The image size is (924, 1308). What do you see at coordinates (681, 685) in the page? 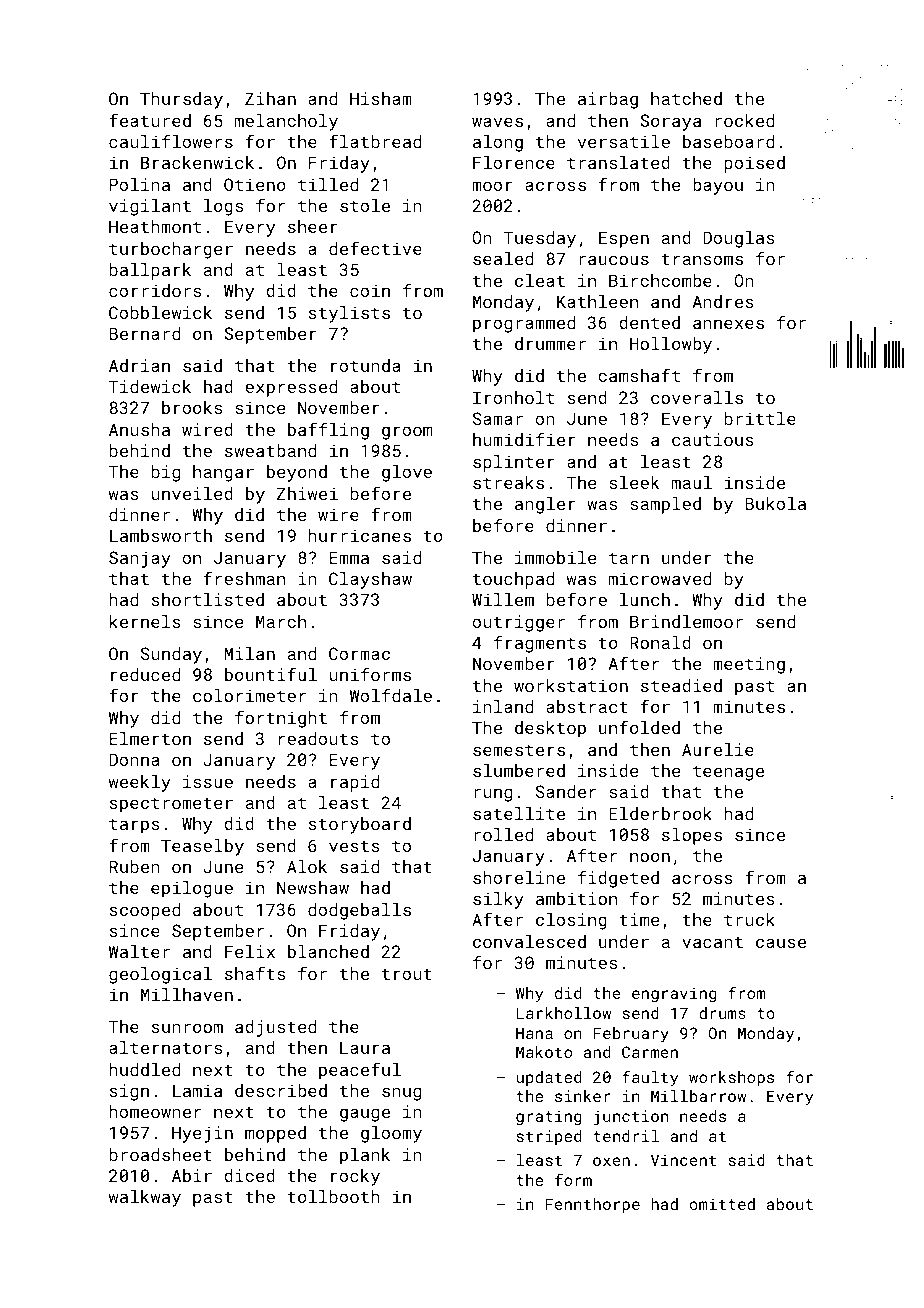
I see `steadied` at bounding box center [681, 685].
